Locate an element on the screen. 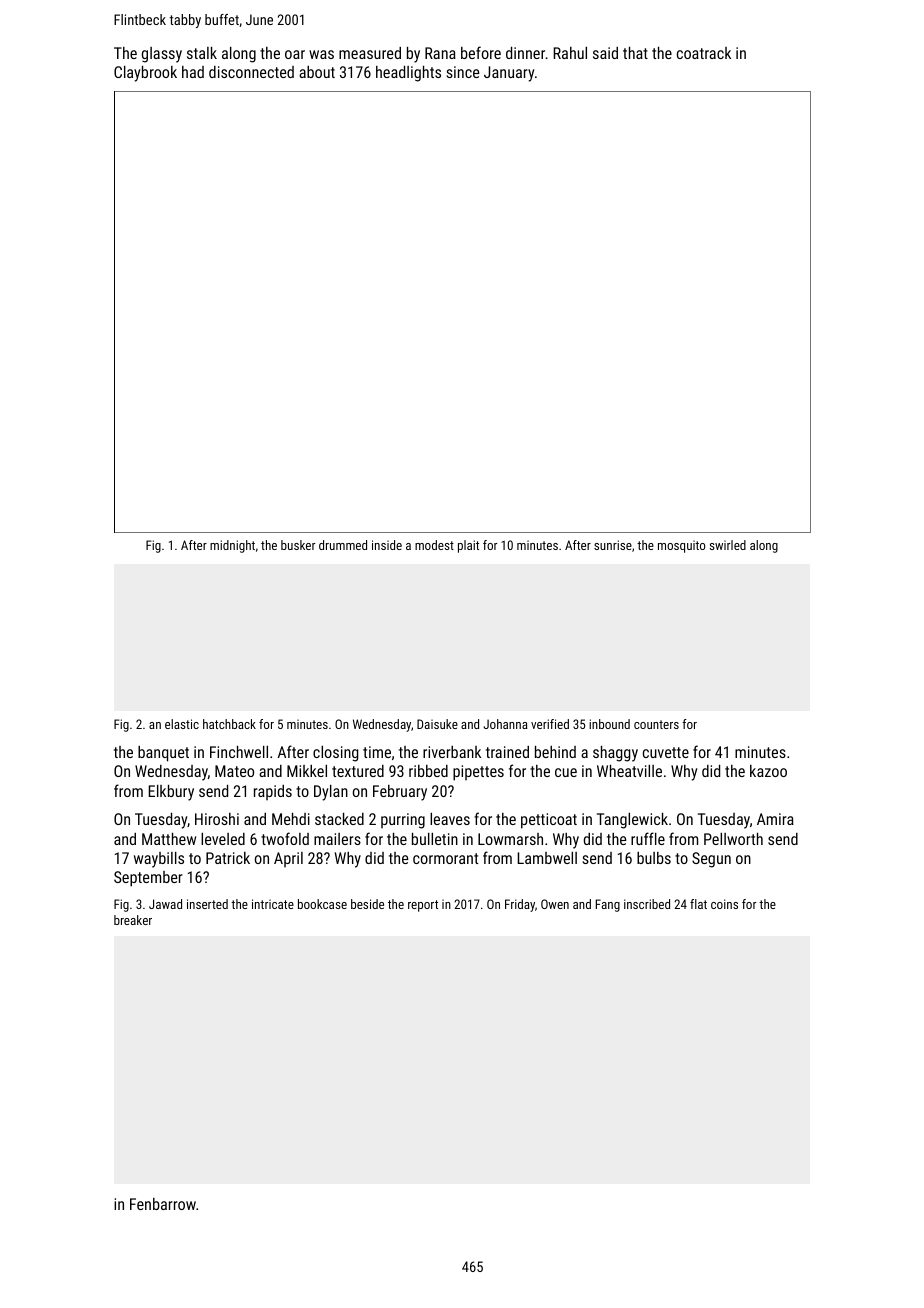  inside is located at coordinates (387, 545).
